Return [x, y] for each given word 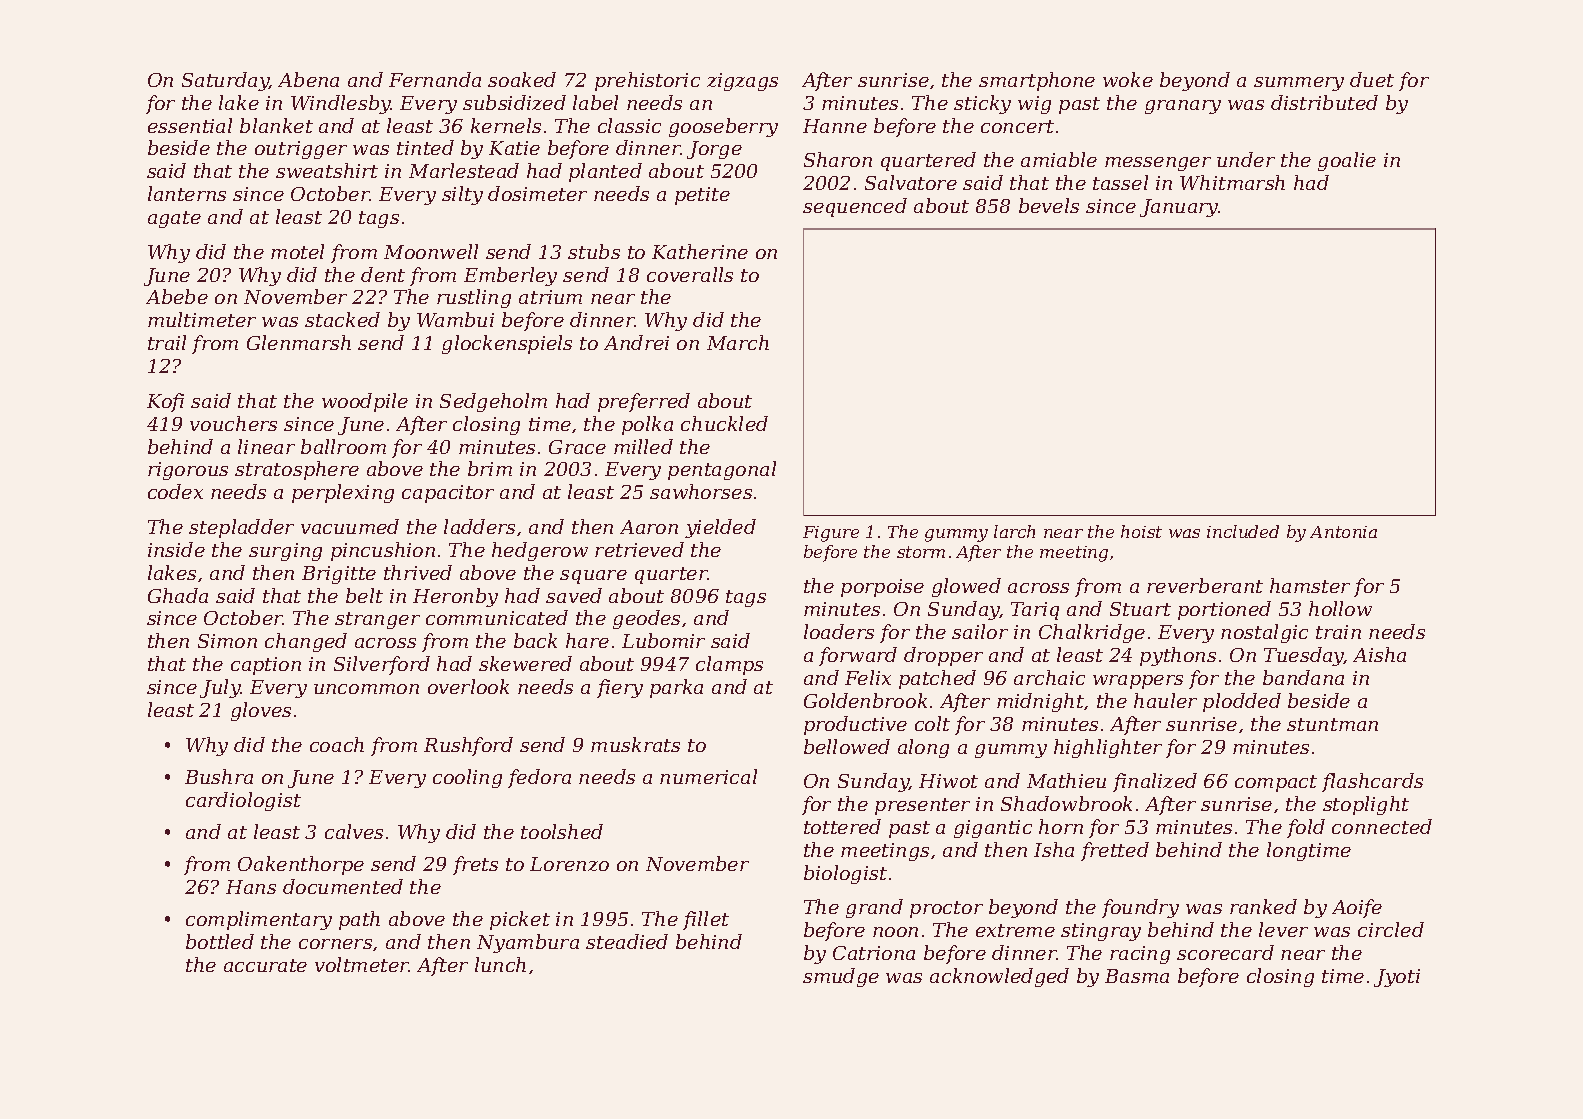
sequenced [855, 207]
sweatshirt [327, 170]
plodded [1242, 702]
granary [1183, 107]
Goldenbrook [865, 700]
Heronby [455, 597]
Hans [251, 887]
